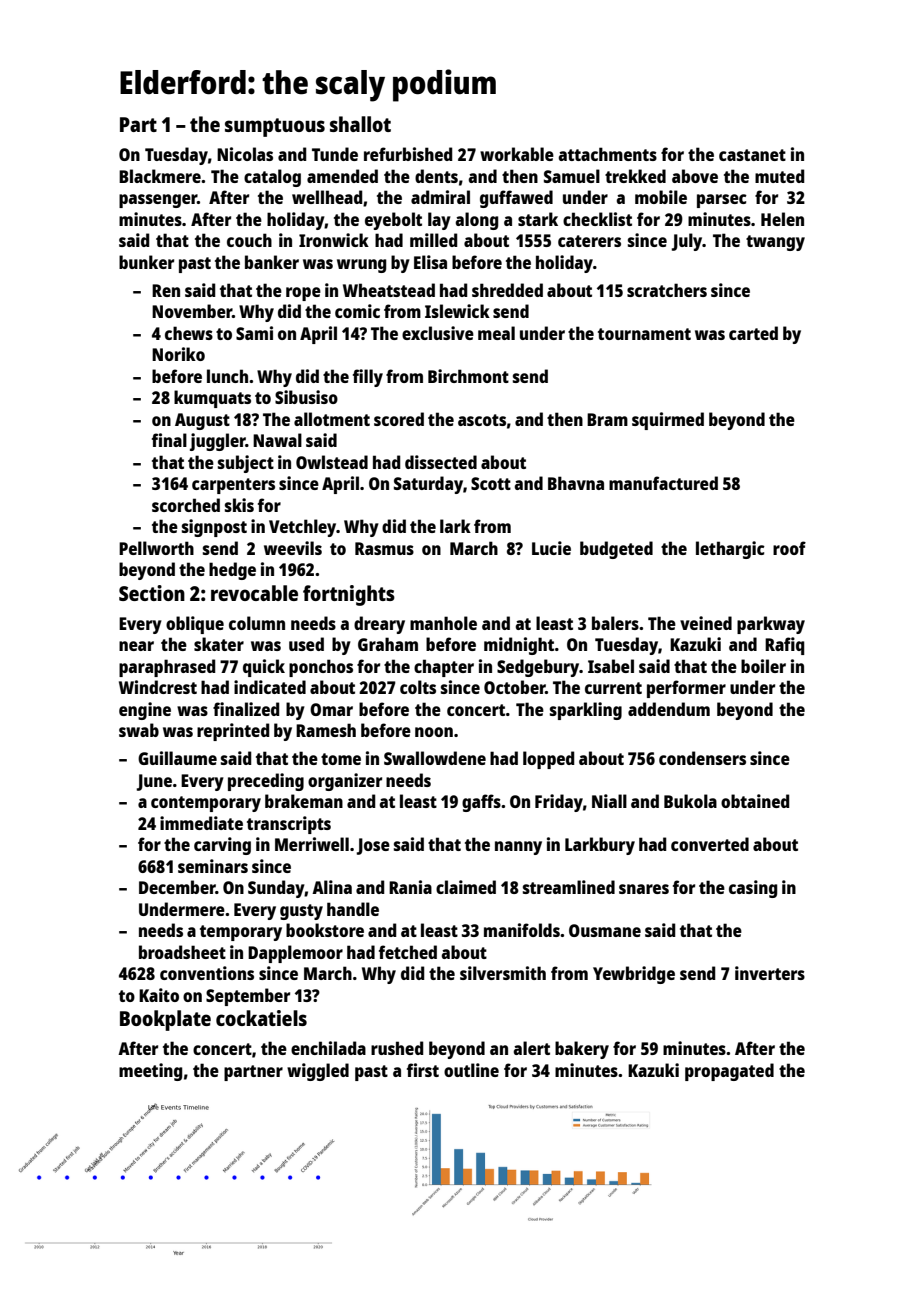  I want to click on Lucie, so click(551, 548).
